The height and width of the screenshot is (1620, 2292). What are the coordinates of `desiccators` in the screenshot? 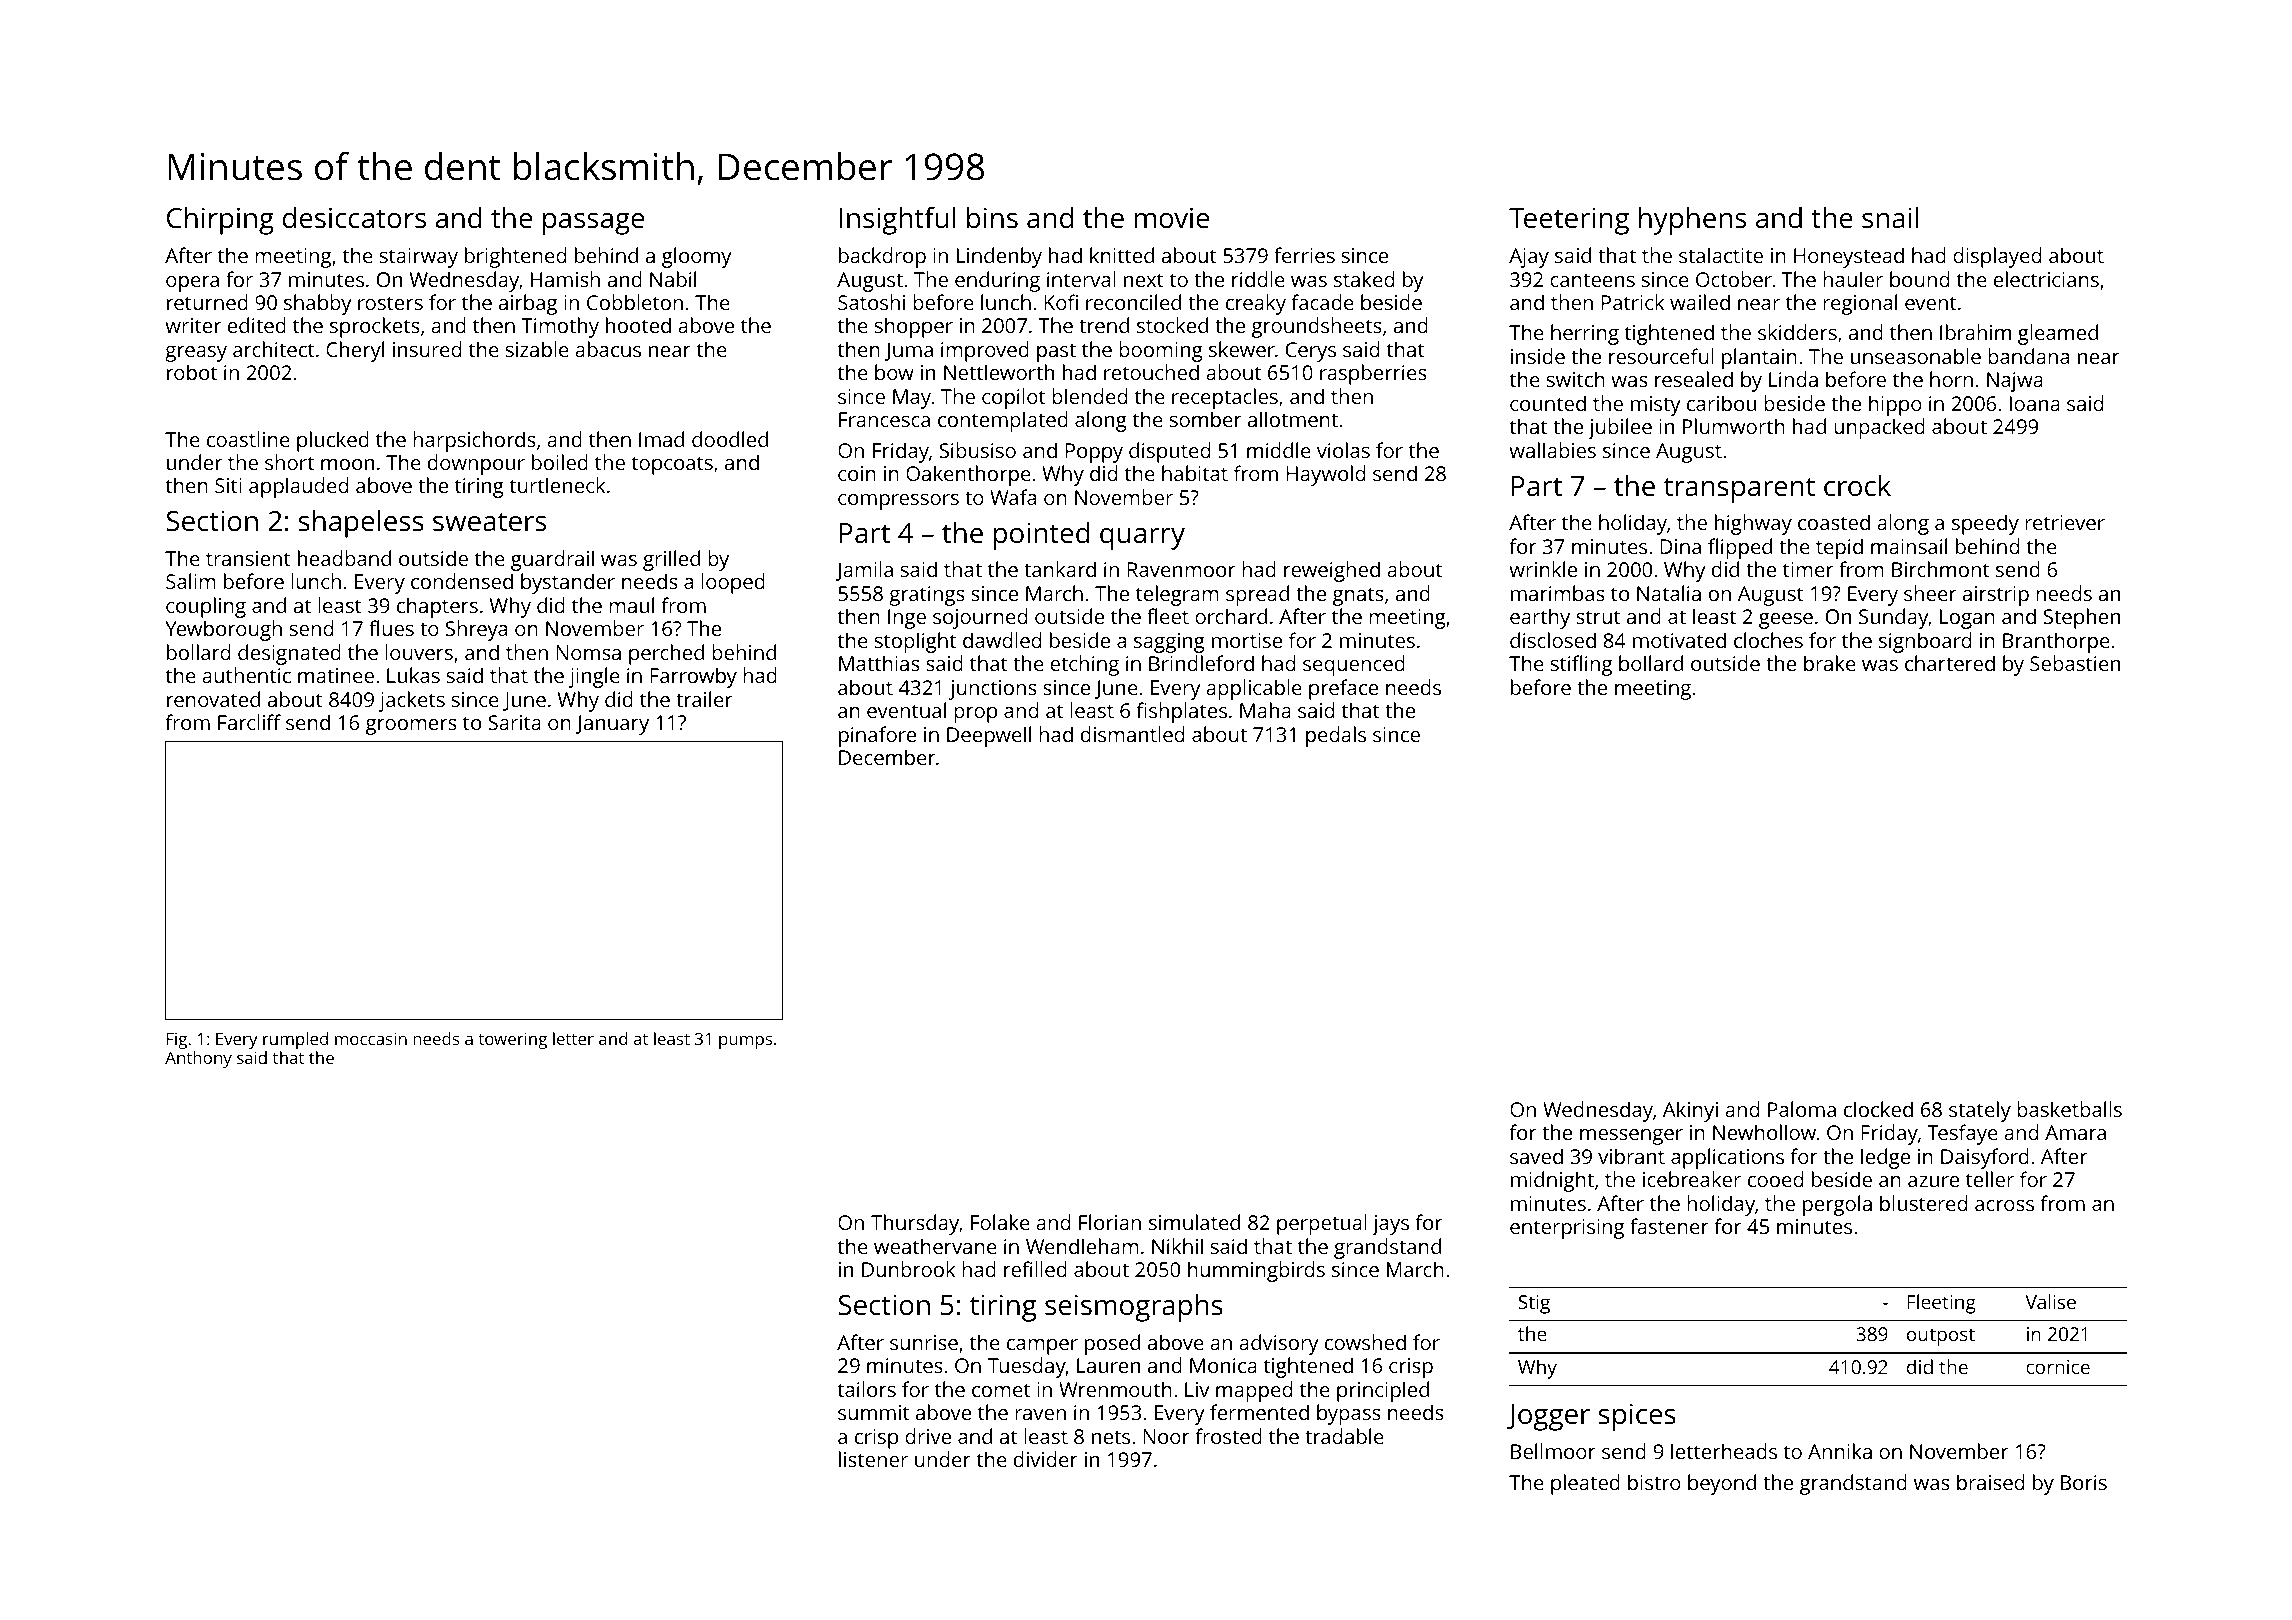 It's located at (354, 218).
